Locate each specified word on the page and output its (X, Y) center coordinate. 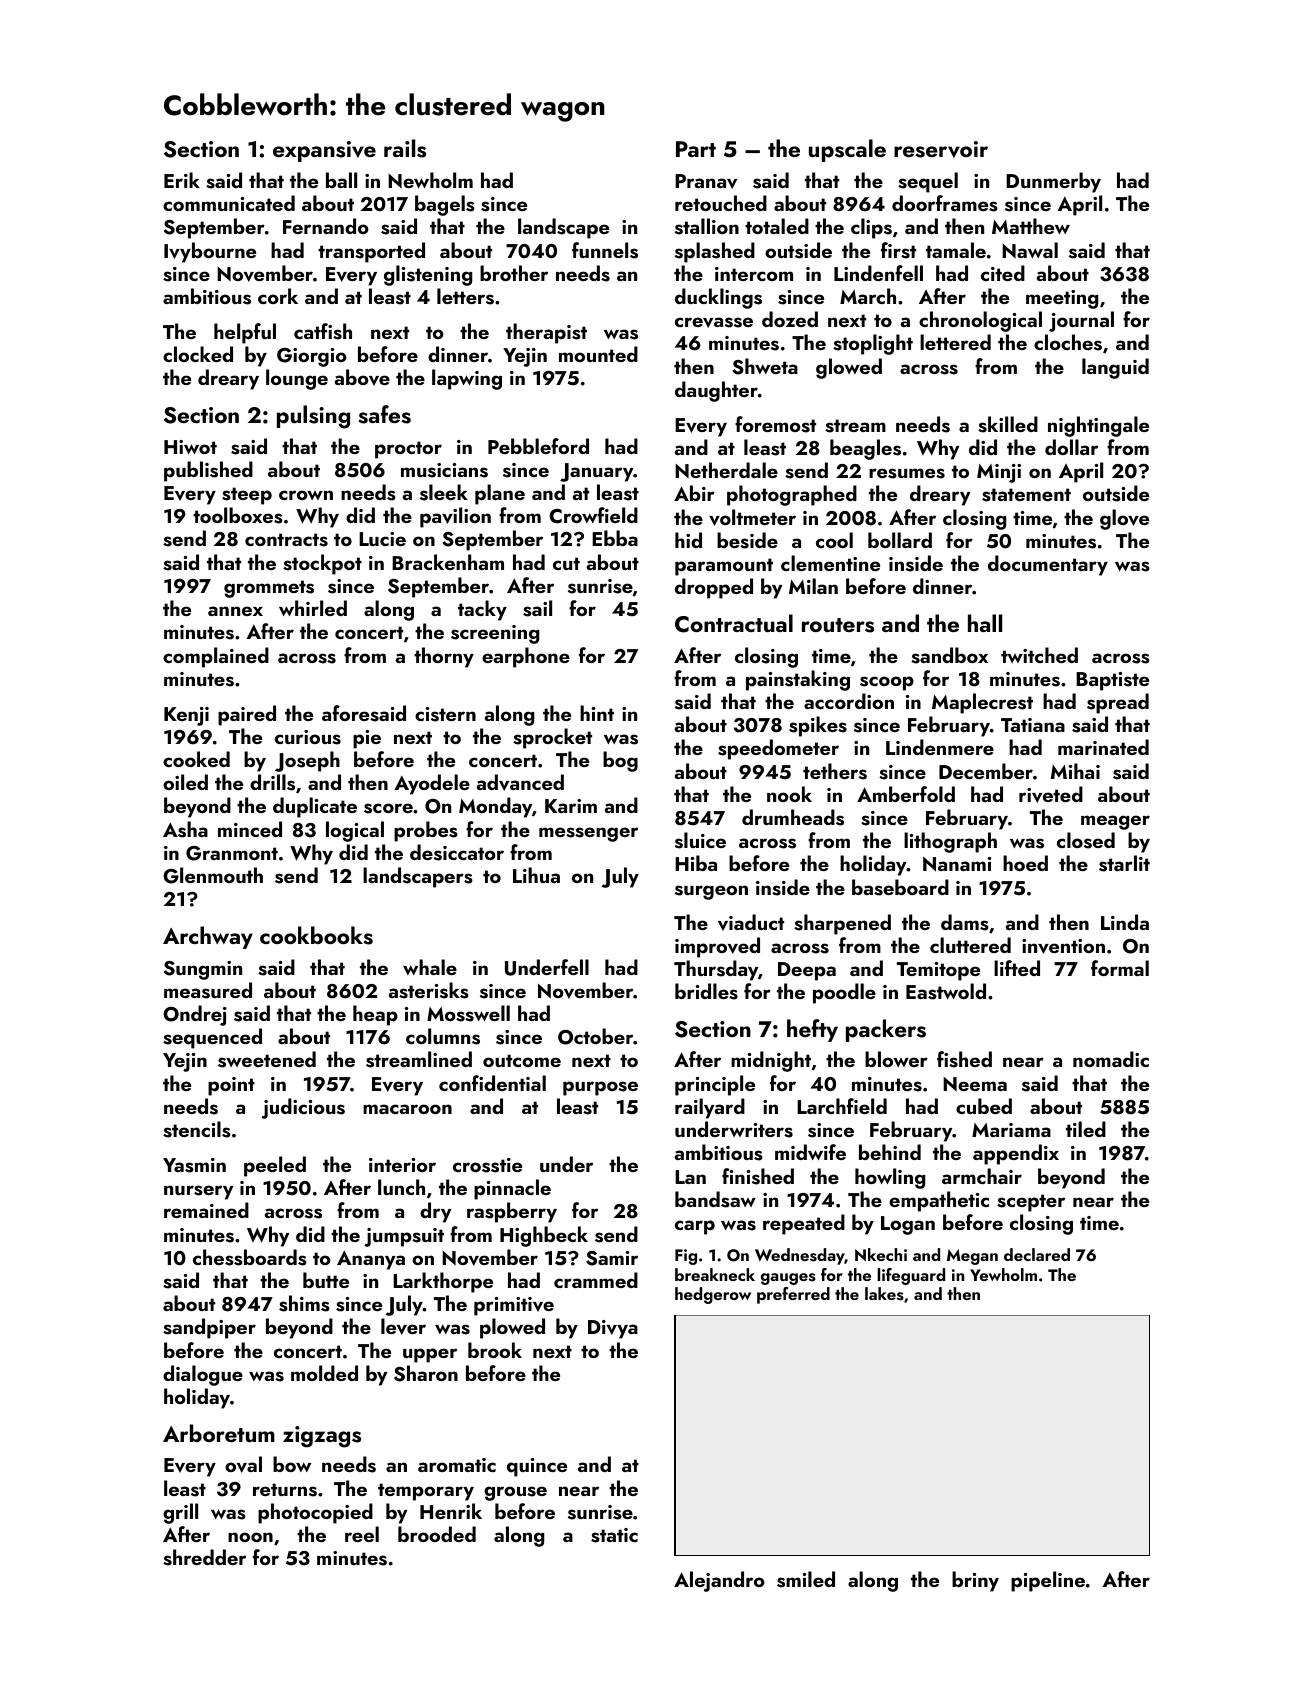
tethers (835, 771)
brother (514, 273)
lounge (297, 379)
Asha (185, 829)
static (614, 1535)
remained (206, 1210)
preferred (793, 1295)
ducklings (718, 298)
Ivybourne (210, 252)
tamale (956, 250)
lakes (884, 1294)
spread (1118, 703)
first (898, 250)
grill (180, 1513)
